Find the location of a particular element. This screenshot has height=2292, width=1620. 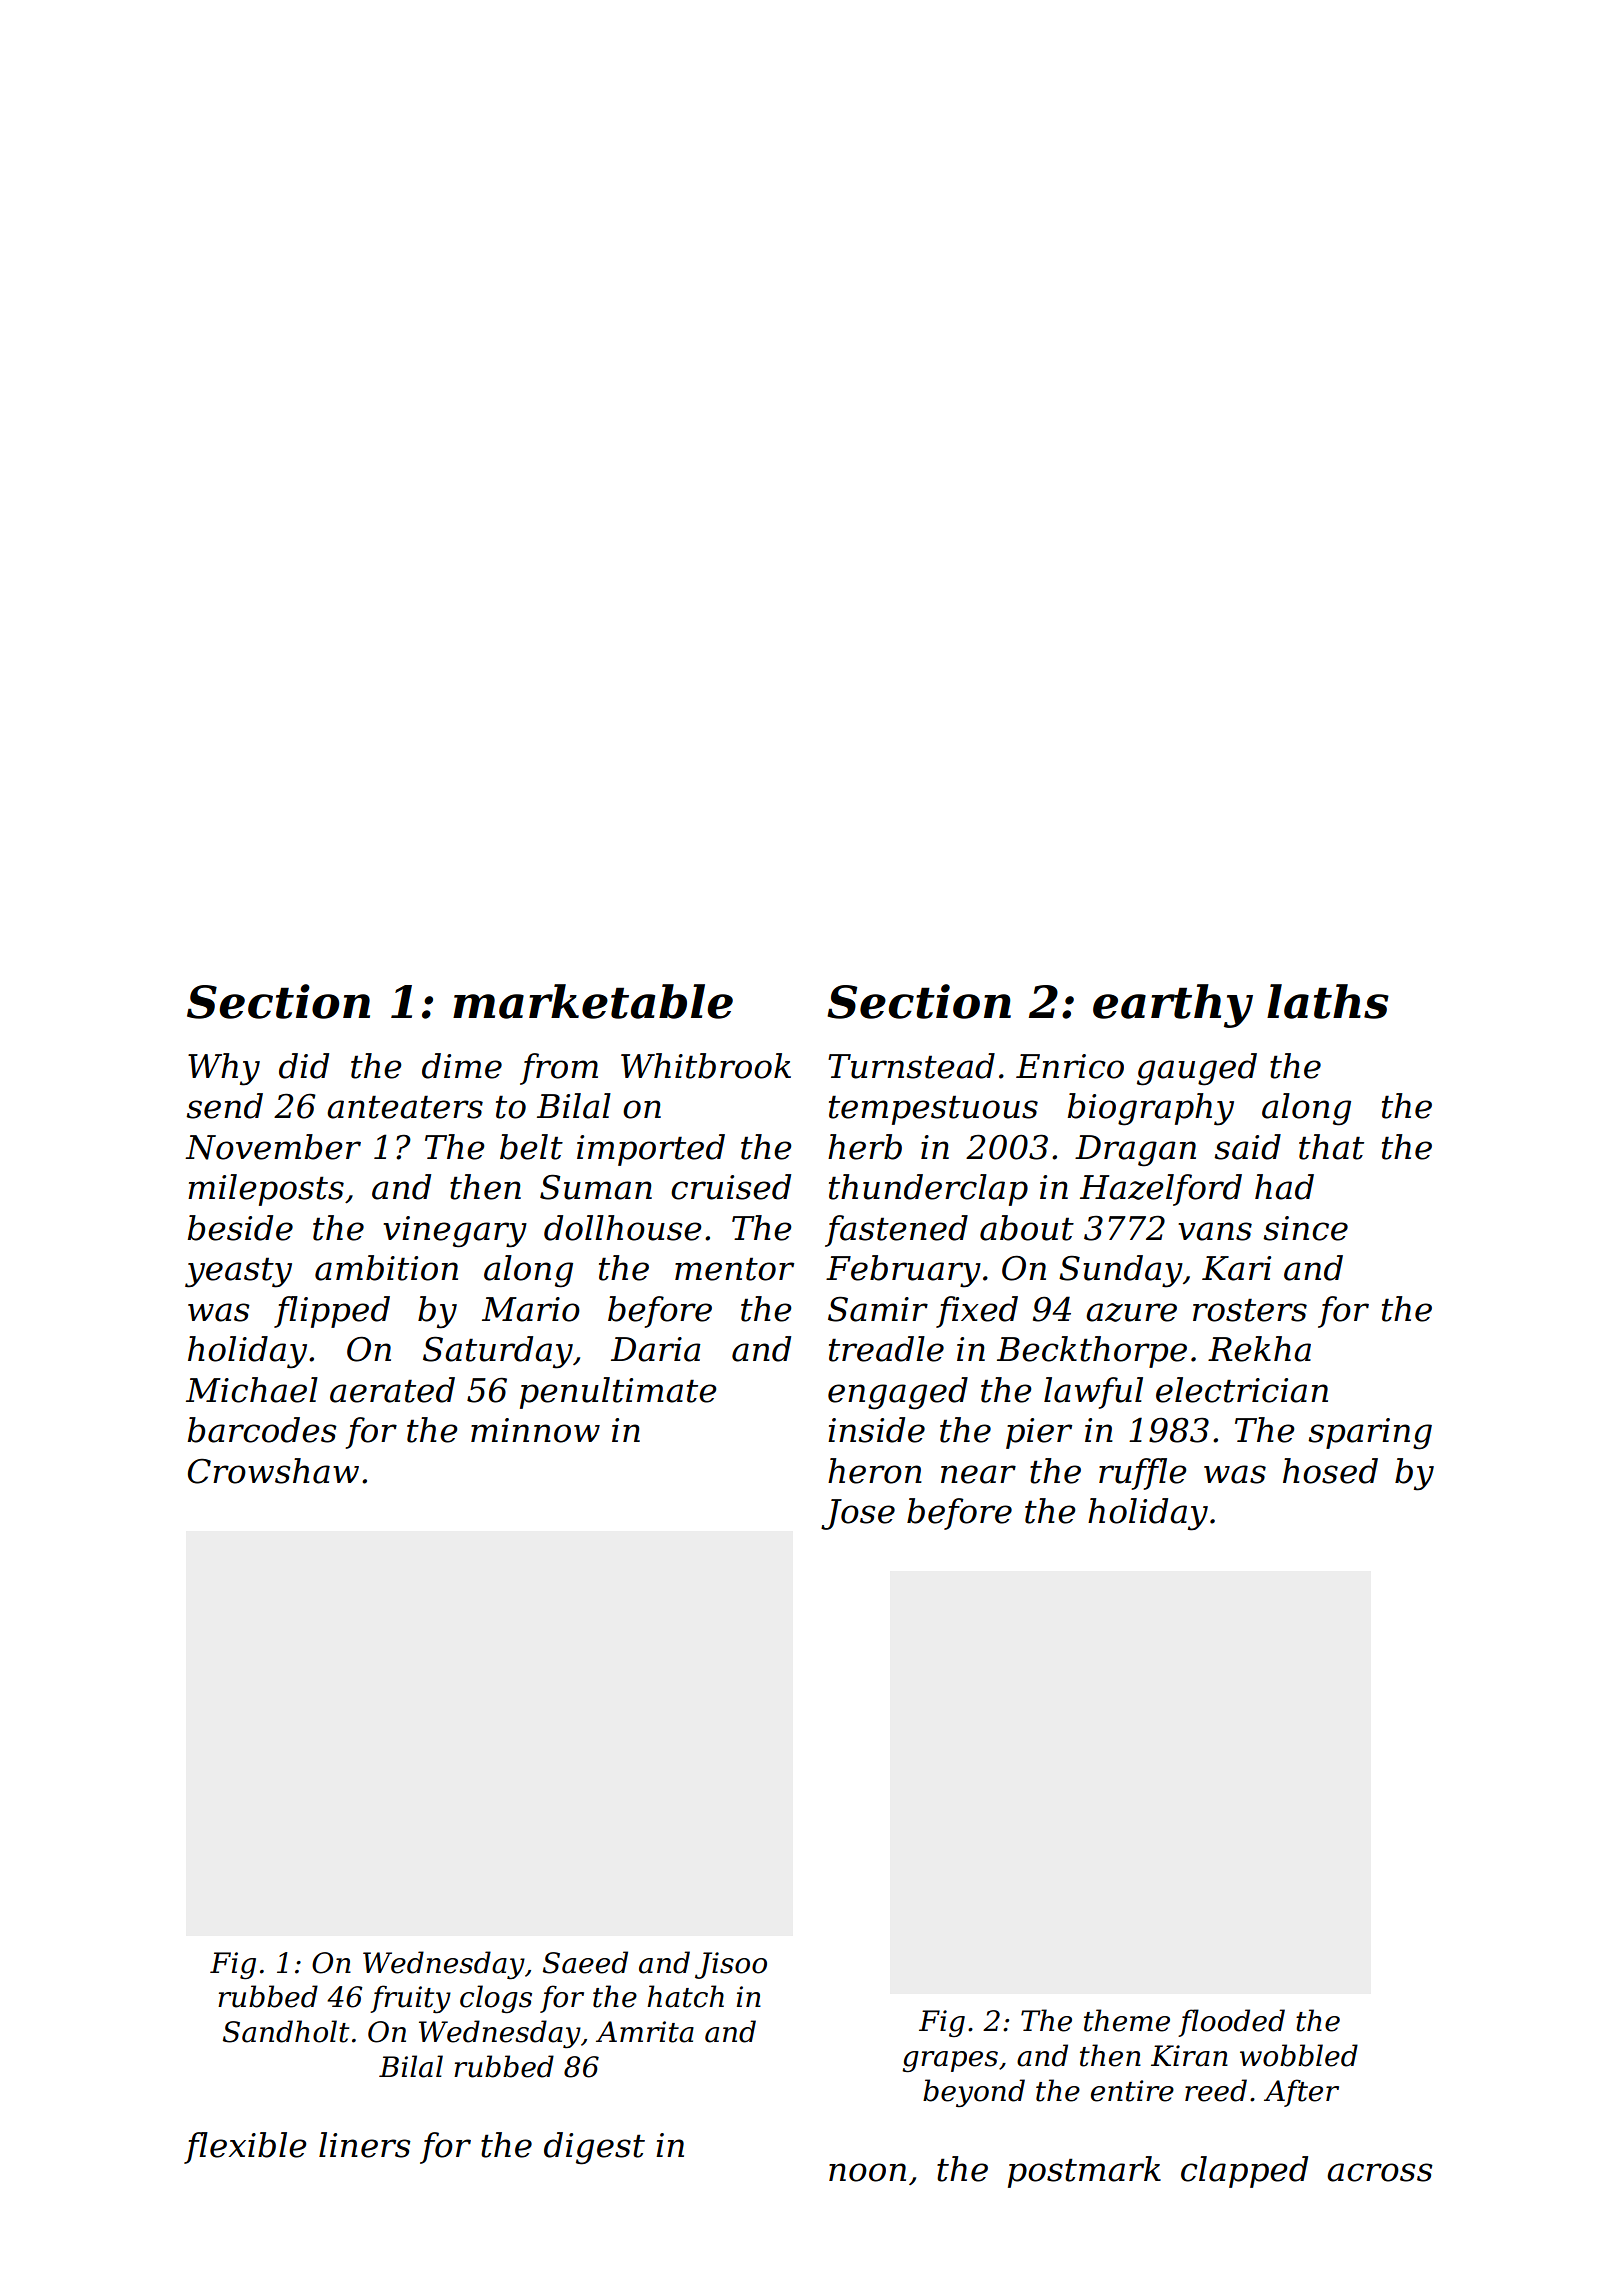

that is located at coordinates (1331, 1147).
